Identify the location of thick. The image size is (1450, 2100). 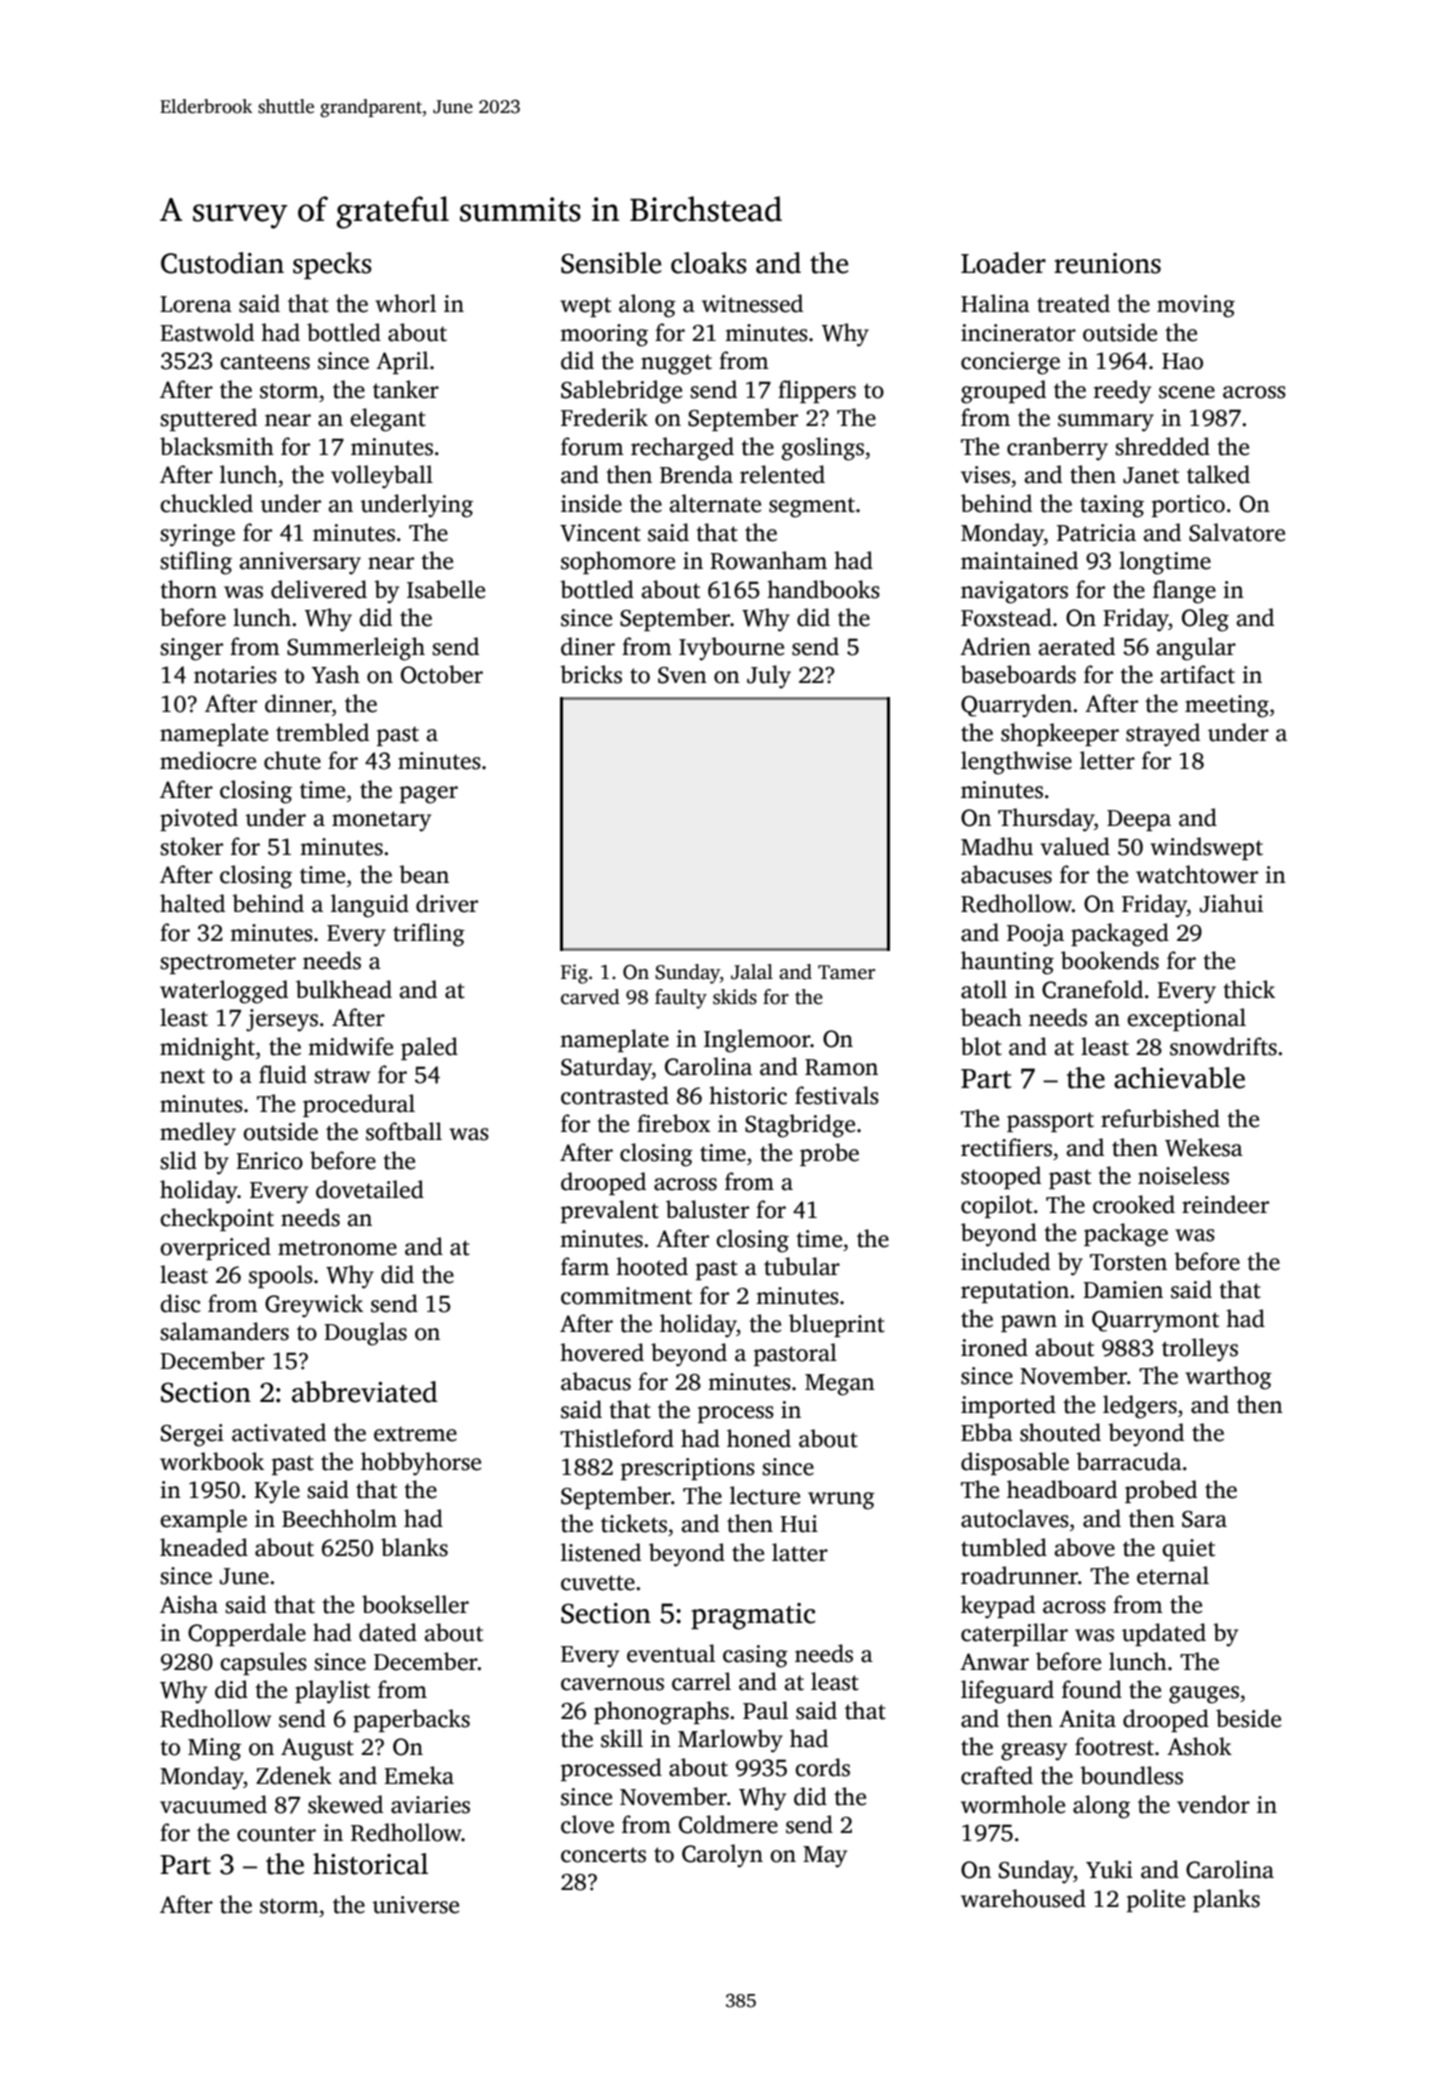
(1249, 989).
